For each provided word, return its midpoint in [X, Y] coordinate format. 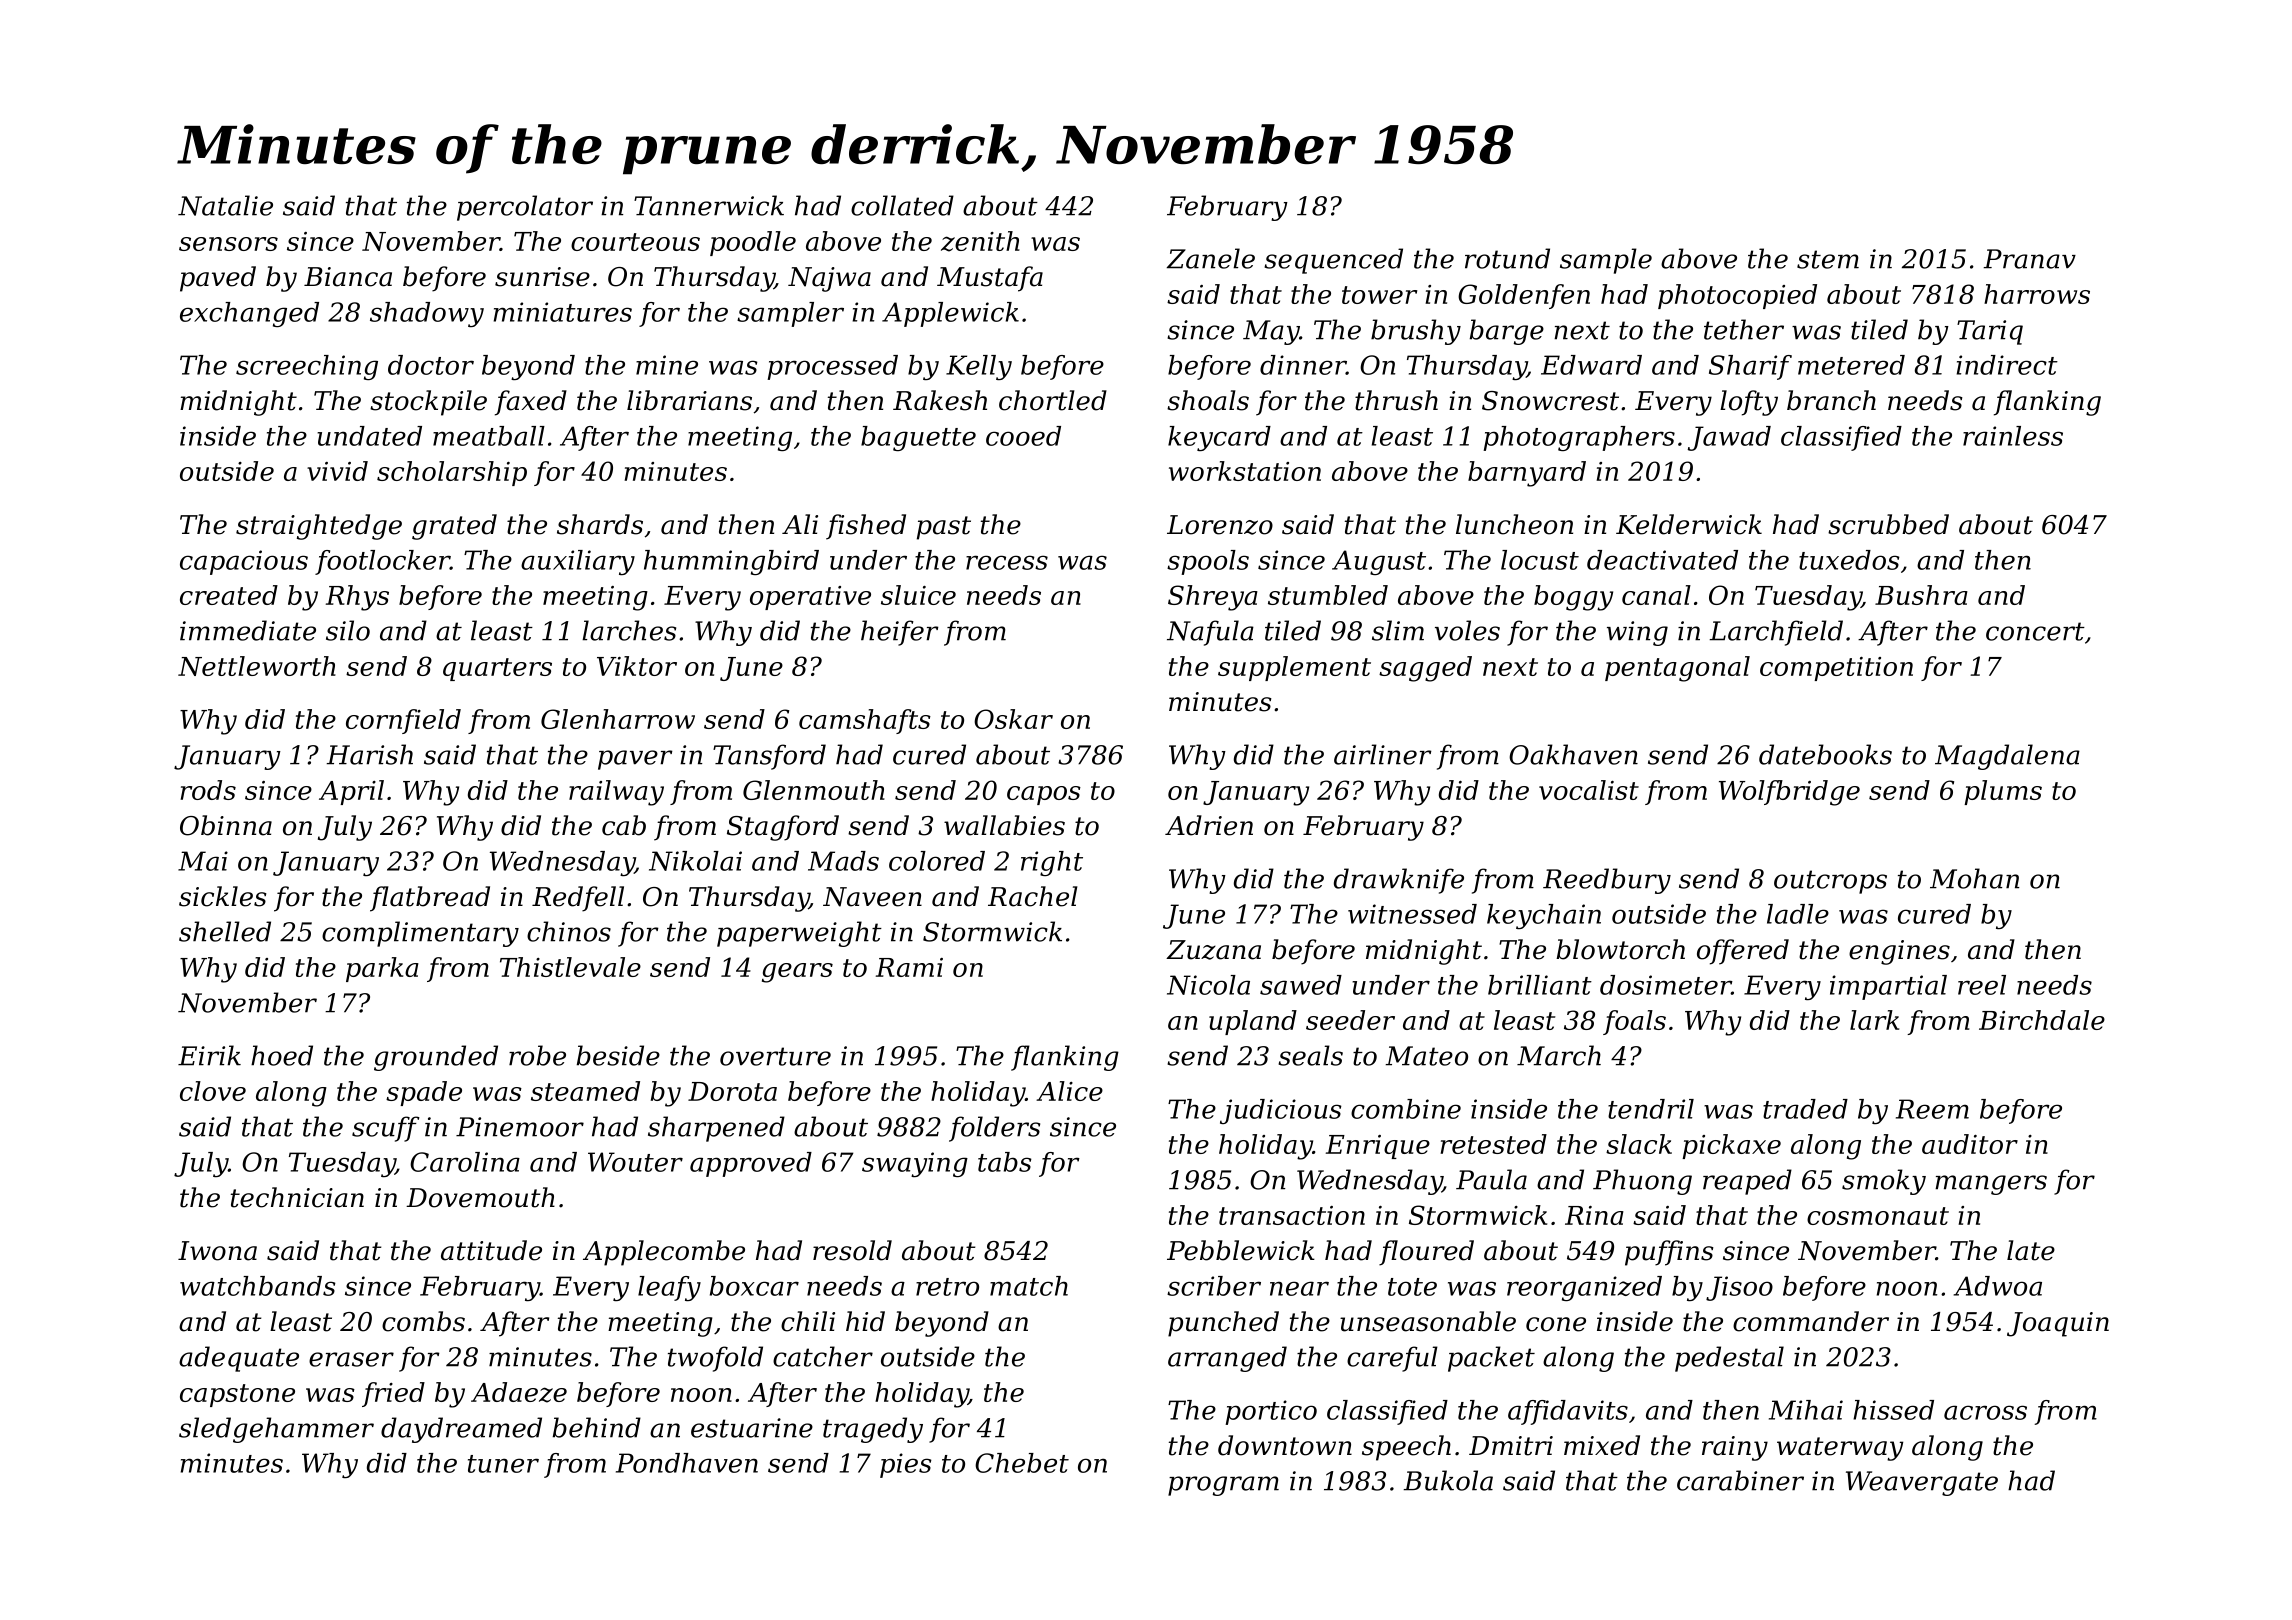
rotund [1507, 258]
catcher [823, 1356]
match [1029, 1286]
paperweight [799, 934]
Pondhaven [687, 1463]
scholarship [452, 473]
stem [1828, 259]
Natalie [225, 205]
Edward [1591, 365]
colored [937, 861]
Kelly [979, 367]
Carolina [465, 1162]
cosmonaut [1878, 1216]
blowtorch [1620, 949]
